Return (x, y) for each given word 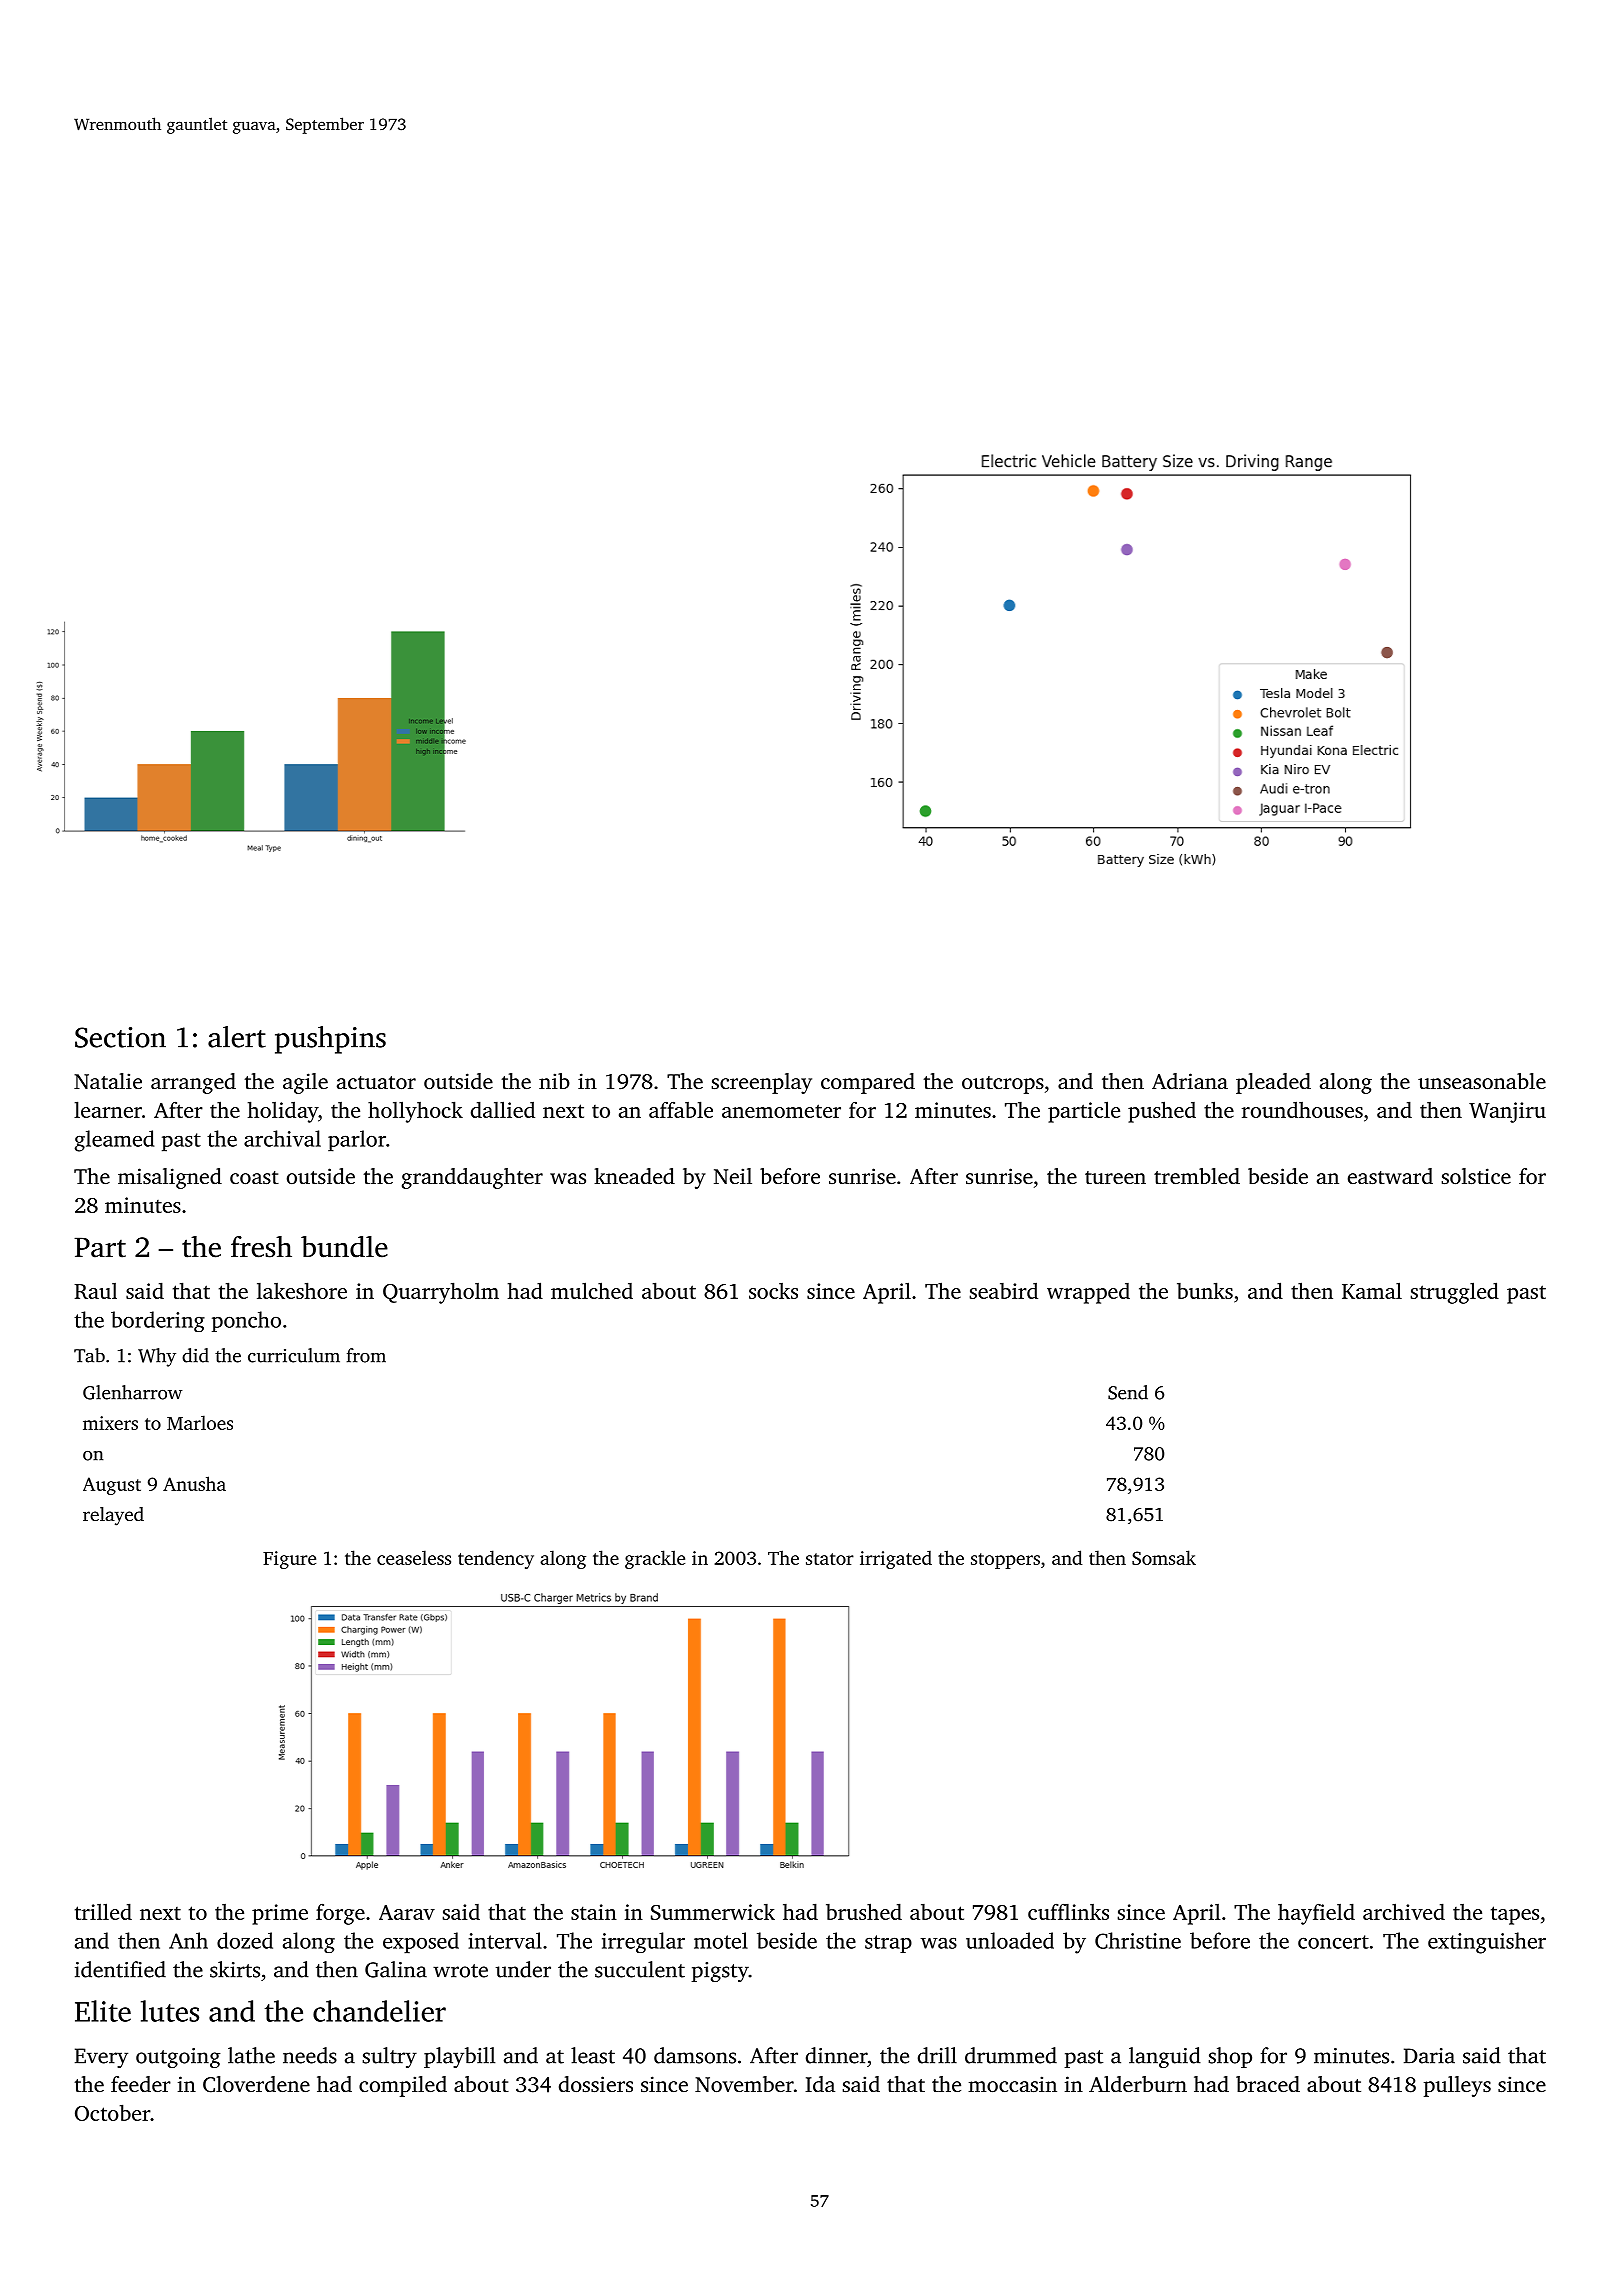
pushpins (330, 1040)
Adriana (1190, 1081)
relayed (113, 1516)
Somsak (1164, 1557)
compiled (403, 2086)
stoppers (1005, 1561)
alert (237, 1037)
